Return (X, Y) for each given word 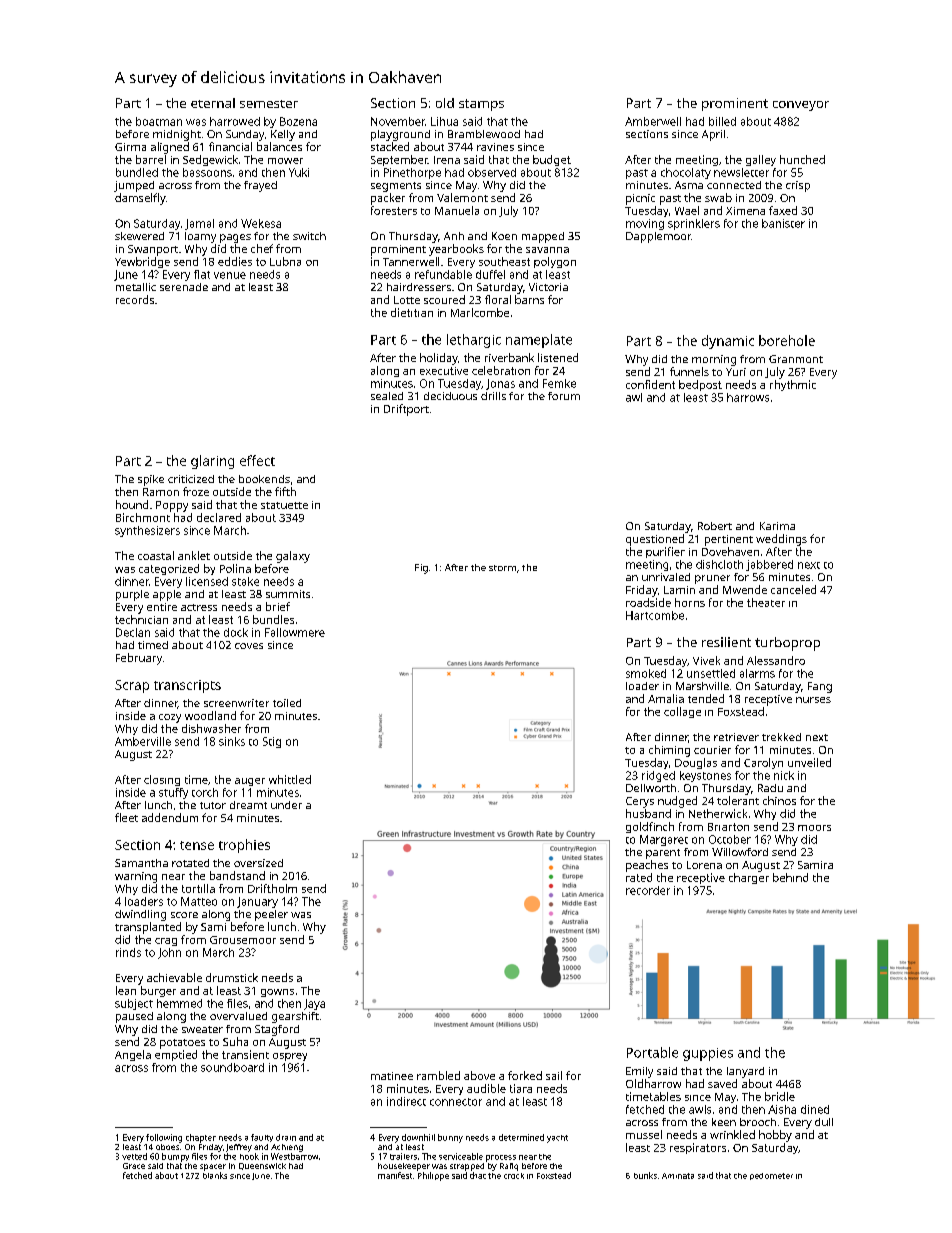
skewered (139, 236)
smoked (646, 673)
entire (162, 607)
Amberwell (653, 121)
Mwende (745, 589)
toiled (287, 703)
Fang (820, 687)
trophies (244, 846)
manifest (395, 1175)
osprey (290, 1057)
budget (552, 160)
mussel (644, 1134)
